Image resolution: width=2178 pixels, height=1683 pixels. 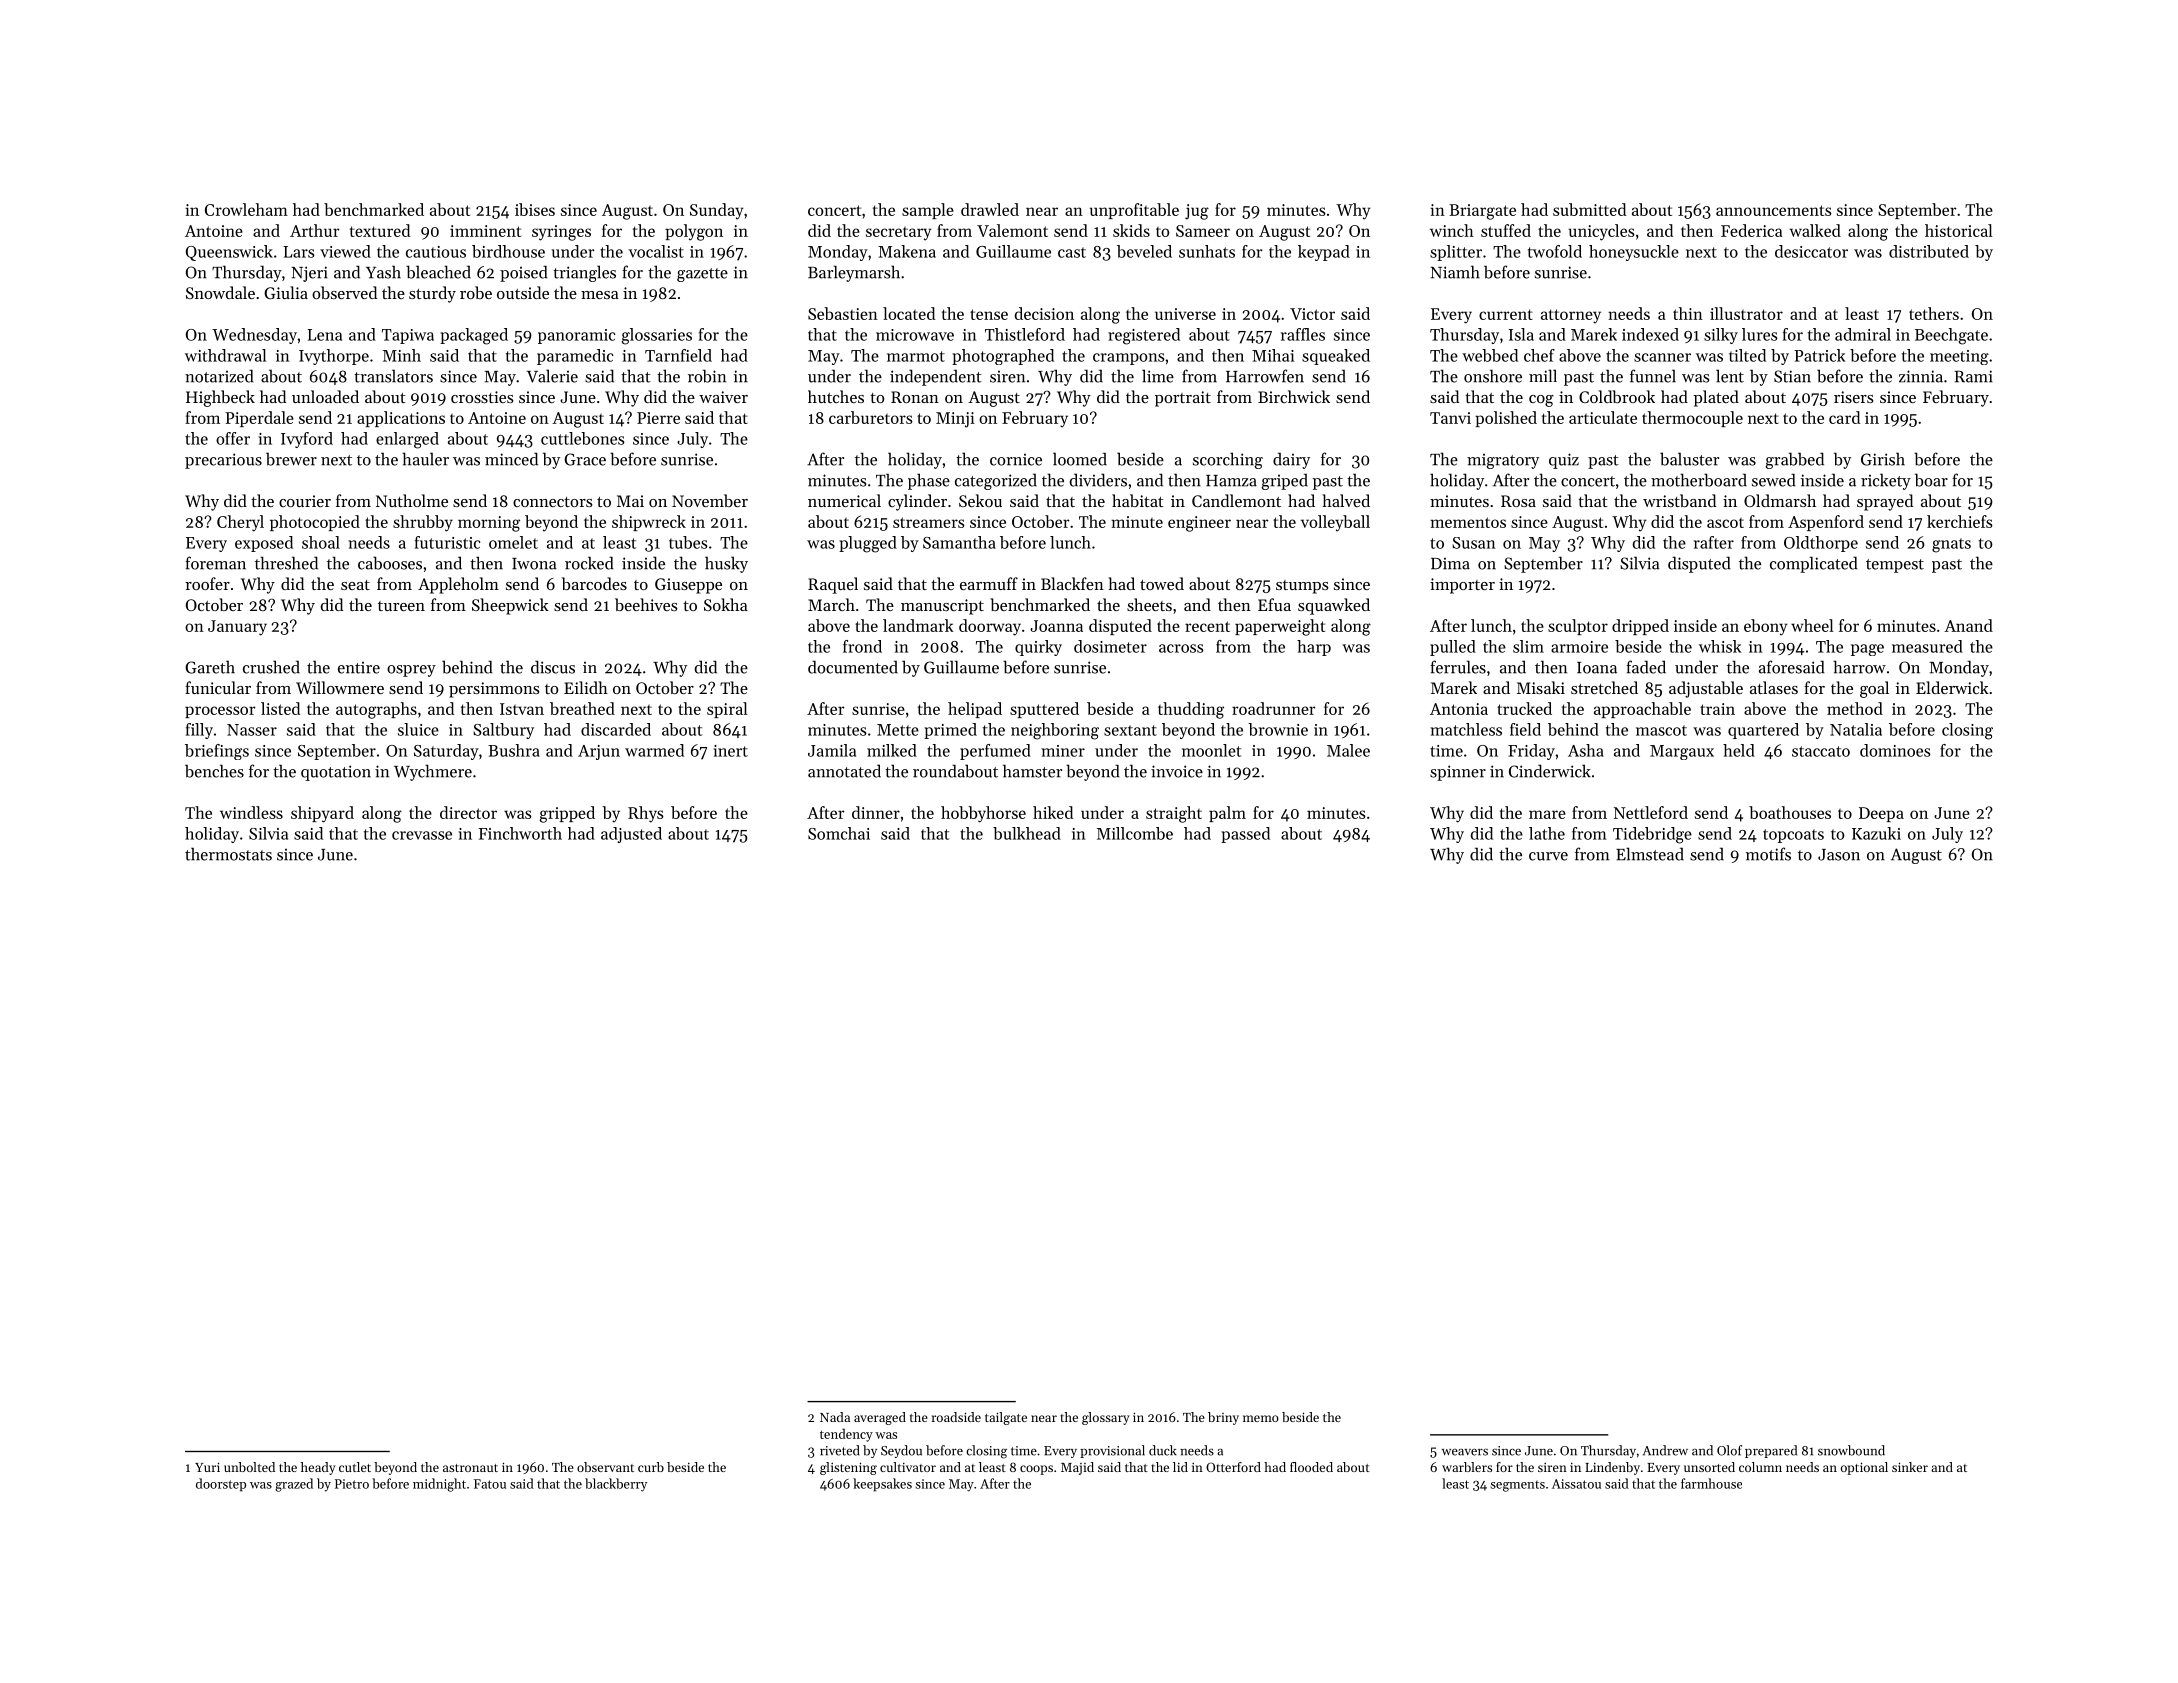 What do you see at coordinates (1016, 460) in the page?
I see `cornice` at bounding box center [1016, 460].
